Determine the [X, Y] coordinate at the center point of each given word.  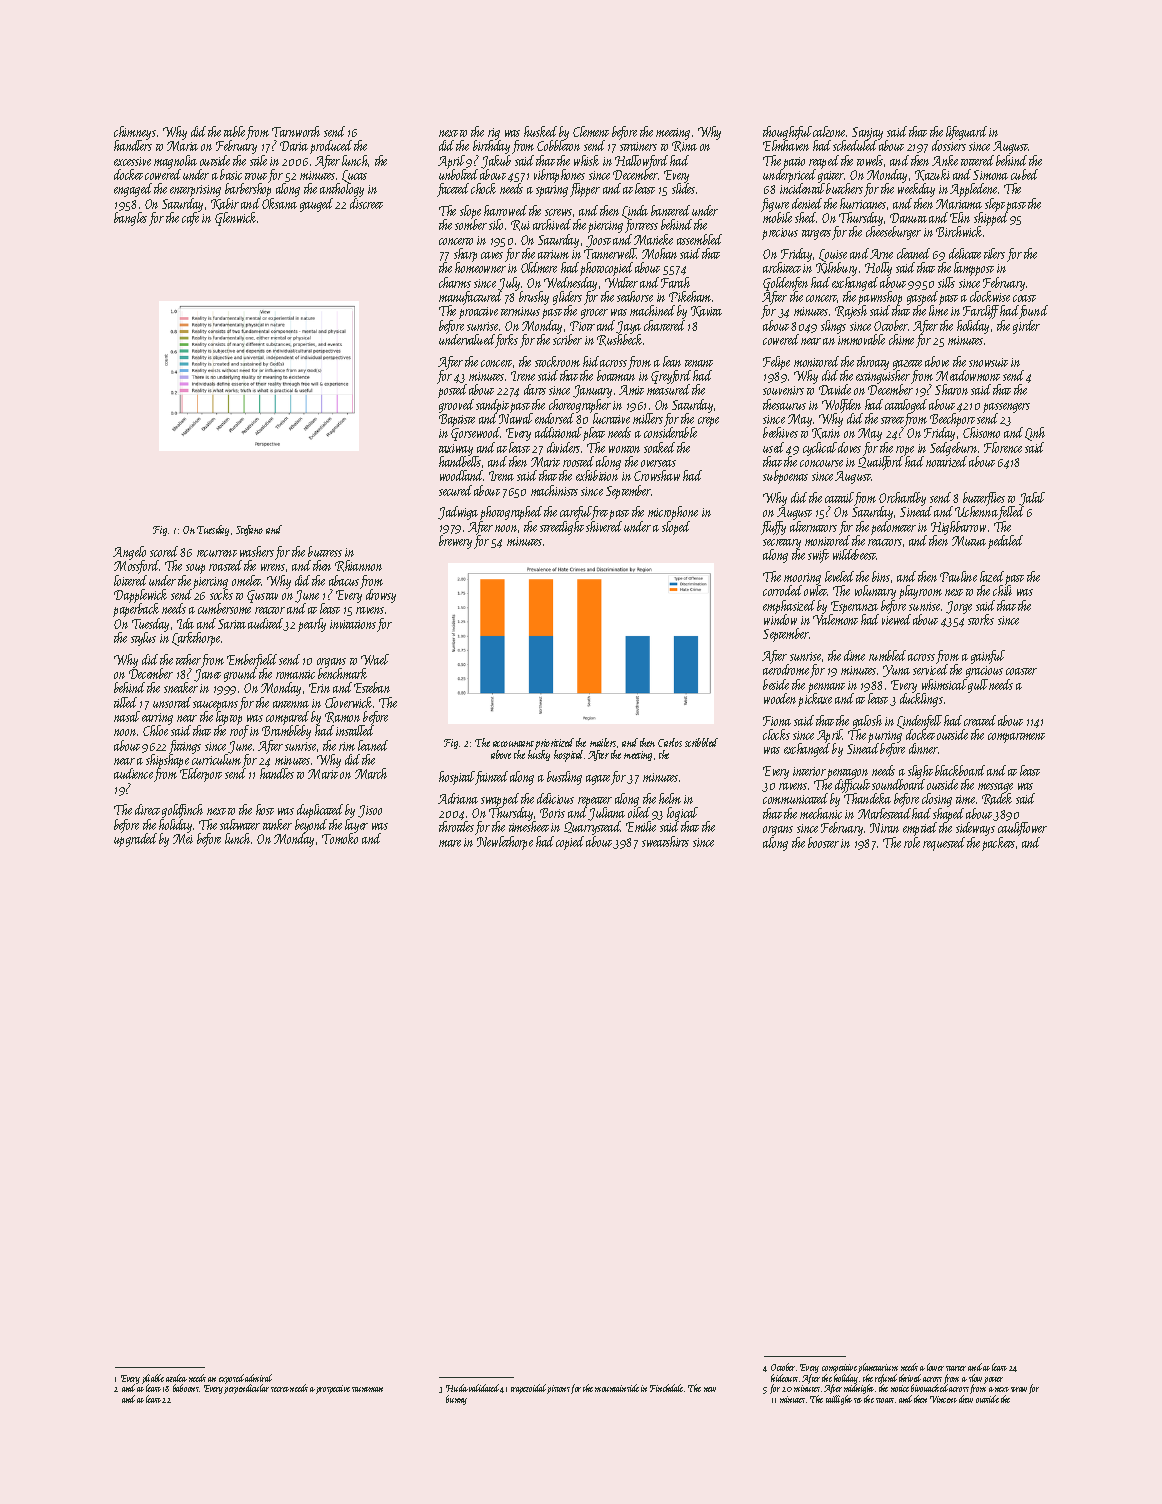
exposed [231, 1379]
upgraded [135, 840]
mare [450, 843]
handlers [133, 145]
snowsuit [988, 362]
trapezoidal [528, 1389]
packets [998, 844]
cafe [190, 219]
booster [823, 842]
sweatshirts [665, 841]
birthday [491, 147]
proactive [478, 313]
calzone [830, 131]
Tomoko [340, 838]
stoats [885, 1400]
